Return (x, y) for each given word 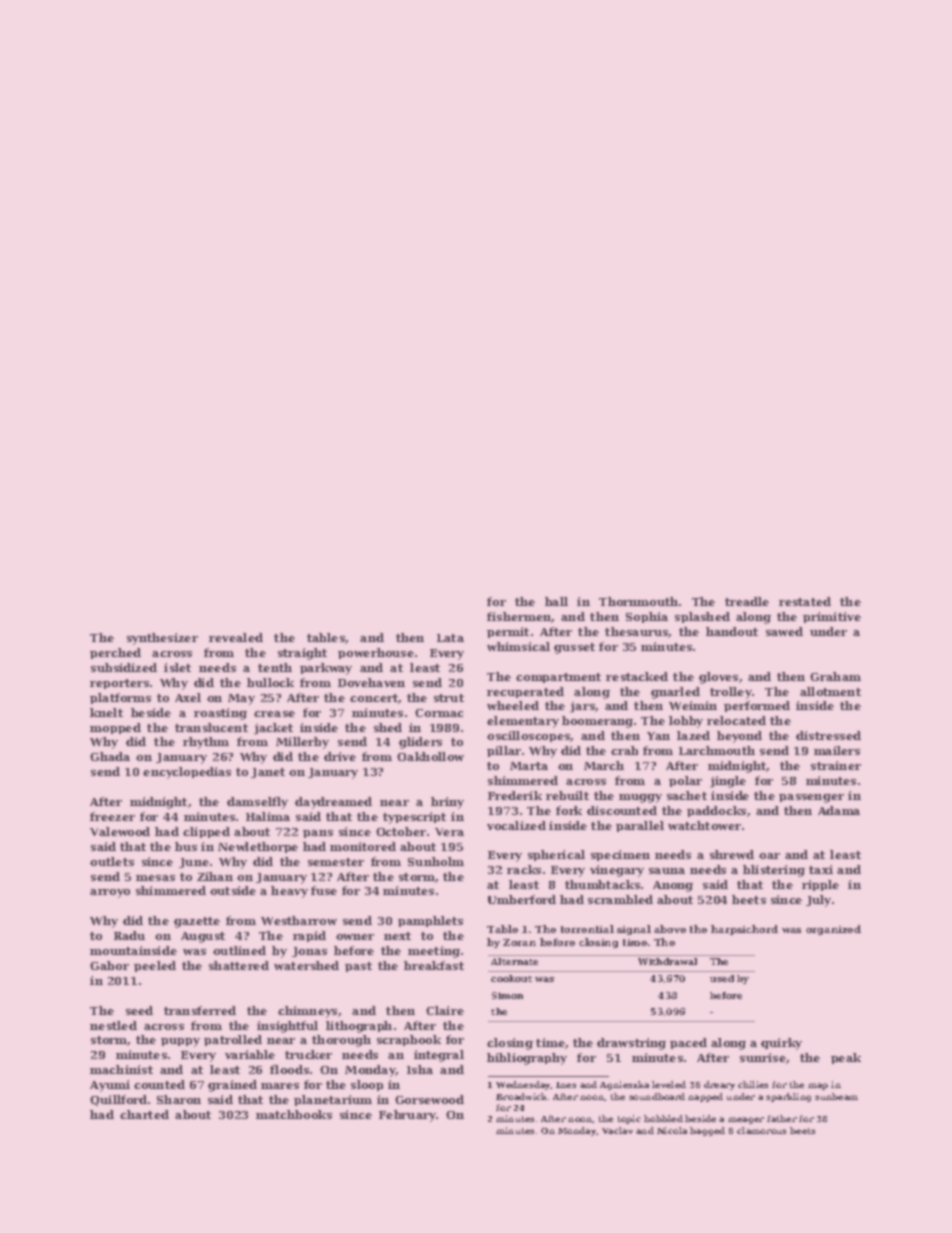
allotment (830, 691)
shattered (239, 965)
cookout (511, 978)
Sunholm (436, 861)
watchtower (704, 825)
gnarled (675, 693)
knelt (106, 712)
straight (302, 654)
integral (439, 1056)
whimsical (518, 646)
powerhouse (376, 653)
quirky (781, 1044)
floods (289, 1069)
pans (318, 834)
